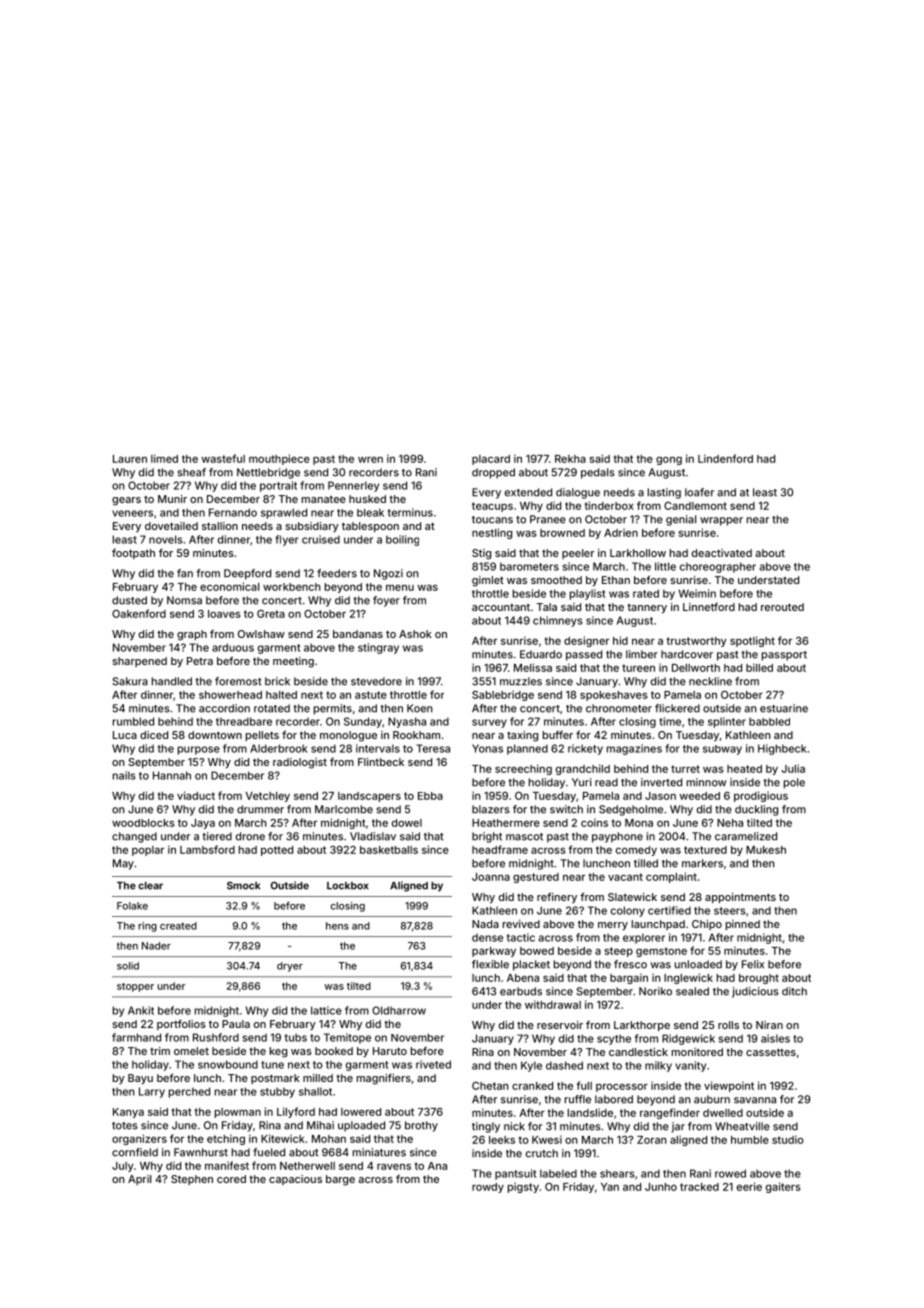 The height and width of the page is (1308, 924). What do you see at coordinates (630, 964) in the page?
I see `fresco` at bounding box center [630, 964].
